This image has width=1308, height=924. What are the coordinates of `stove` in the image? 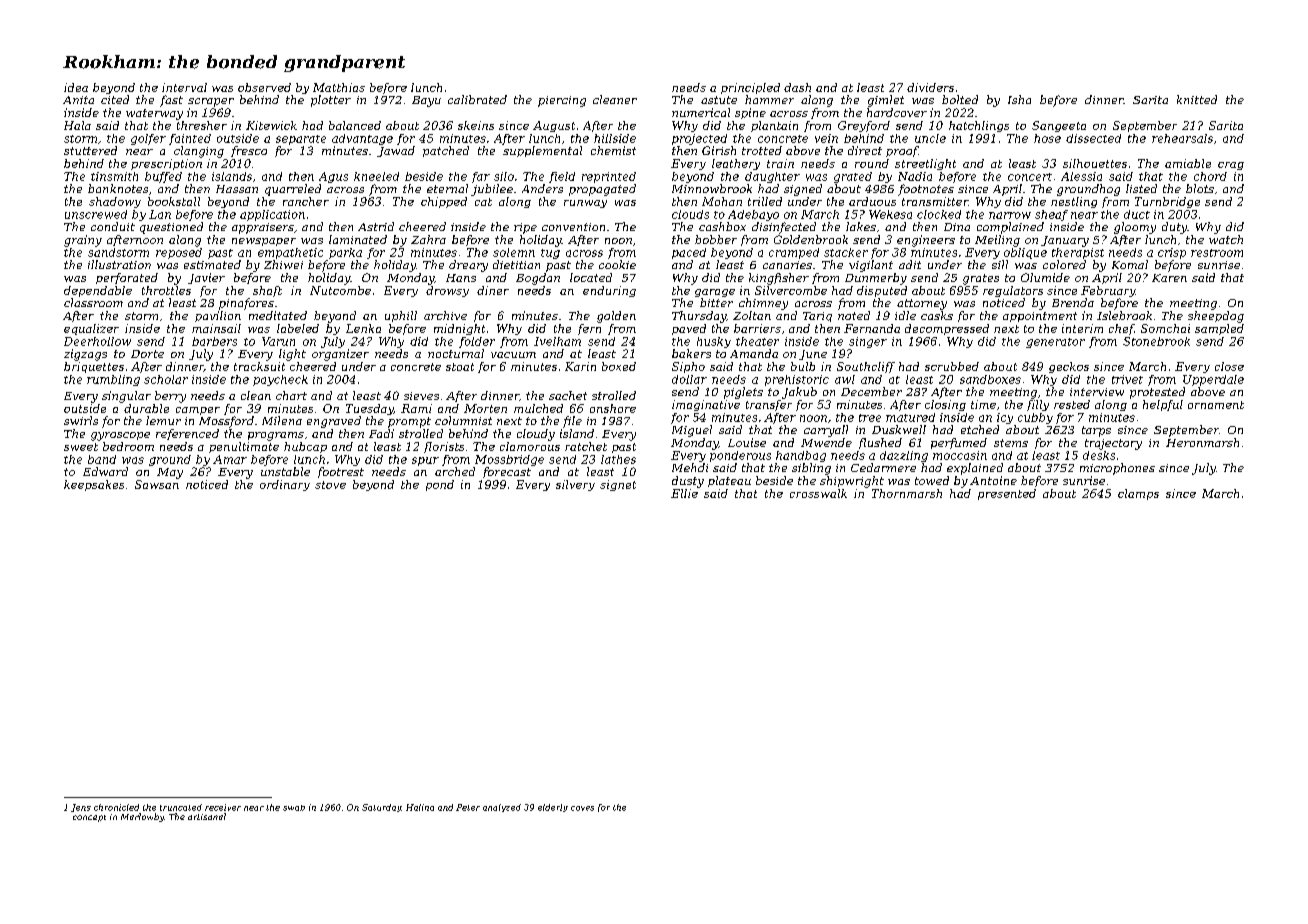 It's located at (330, 485).
